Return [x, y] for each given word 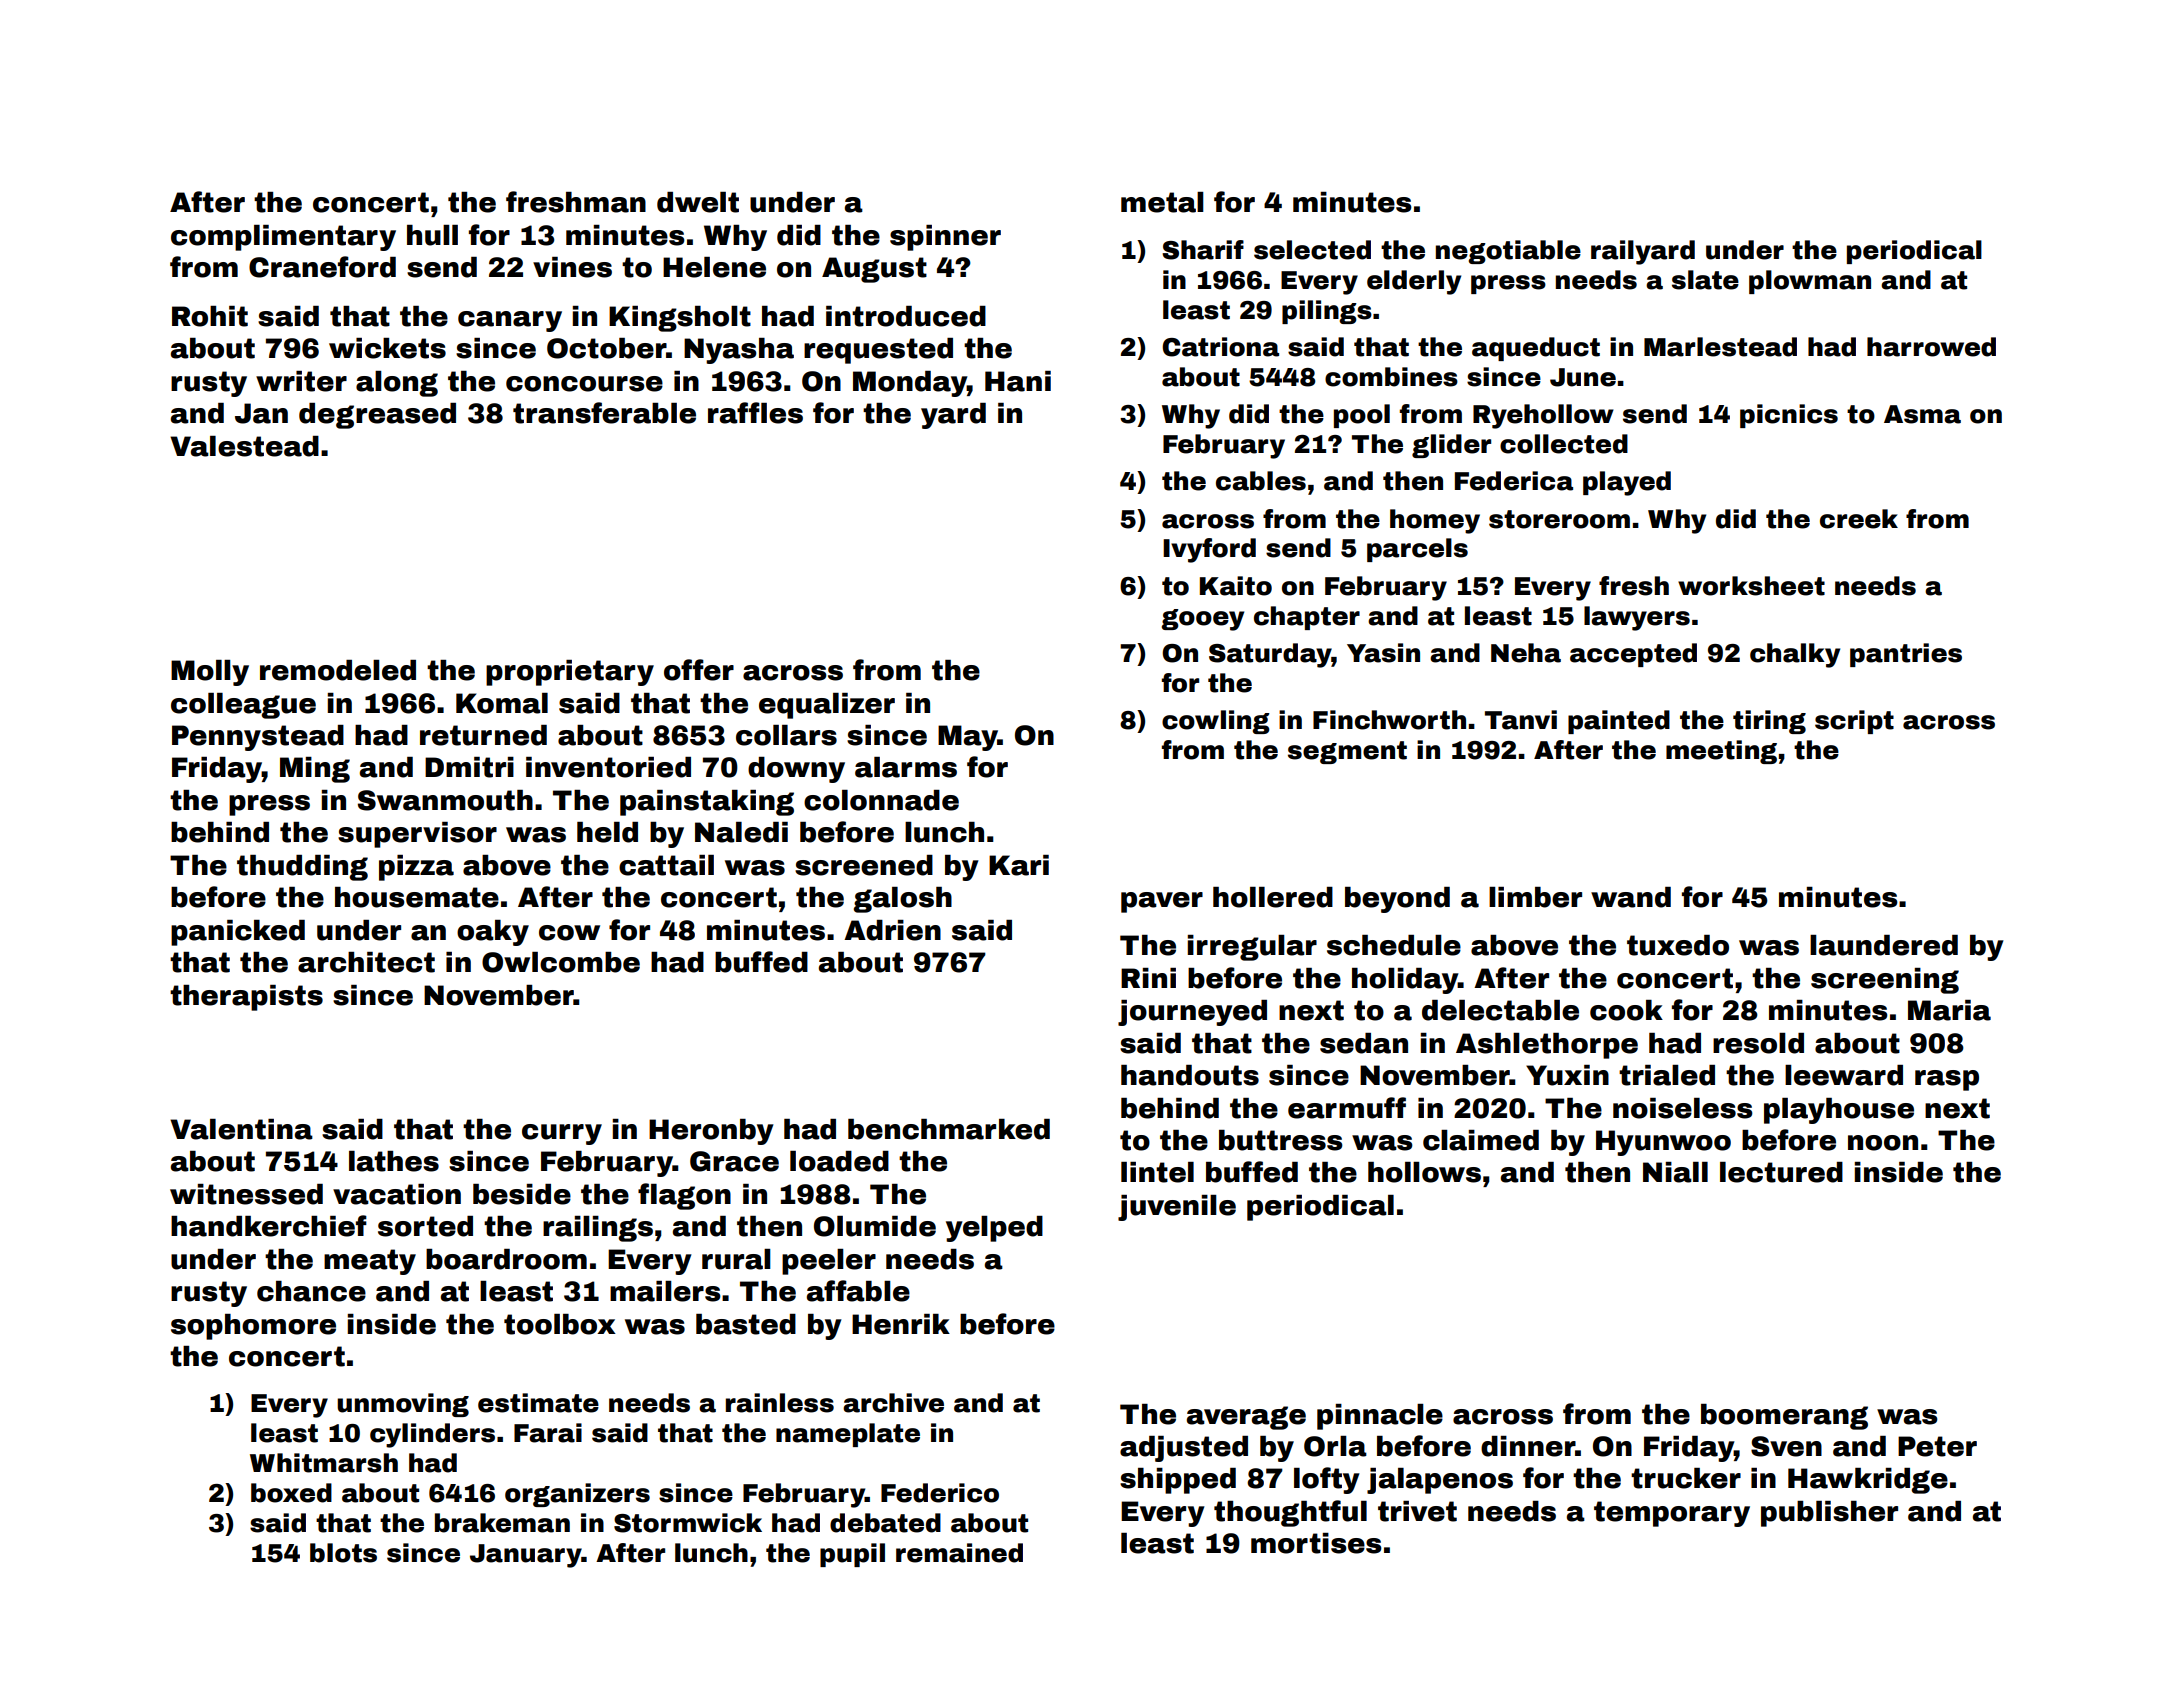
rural [736, 1259]
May [968, 738]
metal [1162, 202]
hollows [1424, 1172]
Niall [1675, 1172]
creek [1859, 519]
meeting [1721, 752]
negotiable [1508, 252]
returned [483, 735]
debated [885, 1523]
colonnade [881, 800]
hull [432, 235]
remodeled [338, 670]
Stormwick [688, 1523]
